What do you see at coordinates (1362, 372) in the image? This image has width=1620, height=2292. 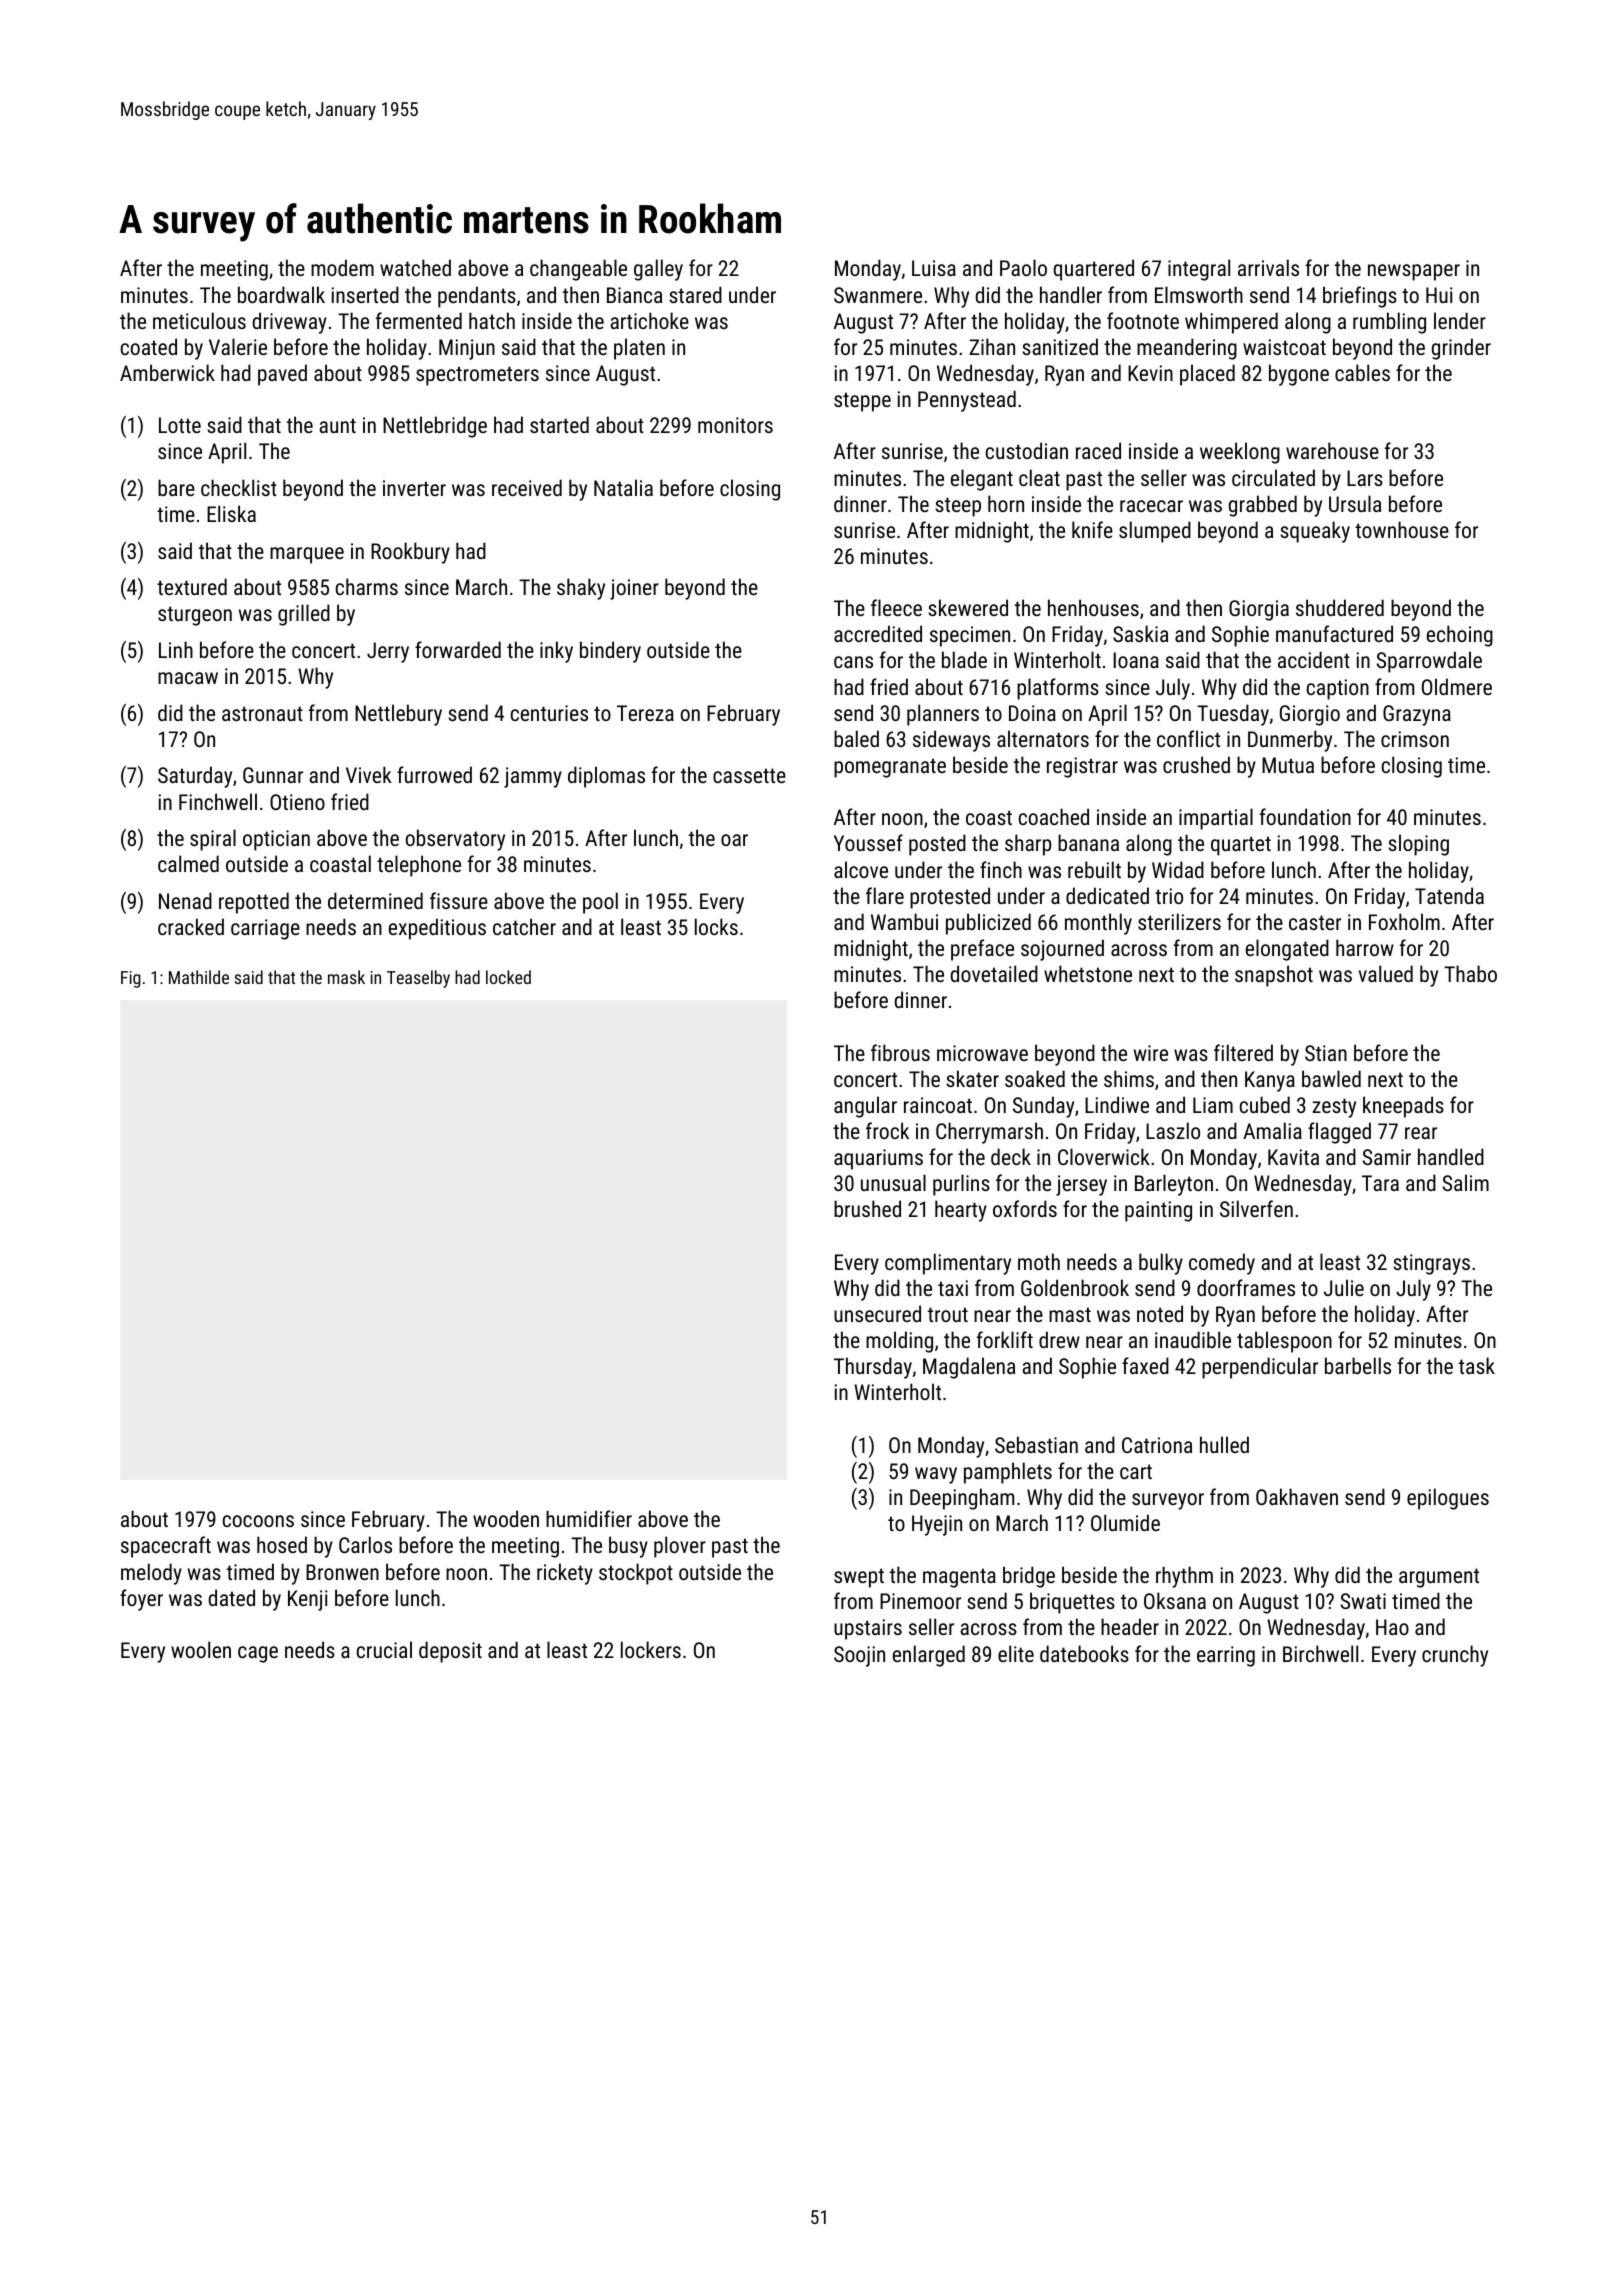 I see `cables` at bounding box center [1362, 372].
